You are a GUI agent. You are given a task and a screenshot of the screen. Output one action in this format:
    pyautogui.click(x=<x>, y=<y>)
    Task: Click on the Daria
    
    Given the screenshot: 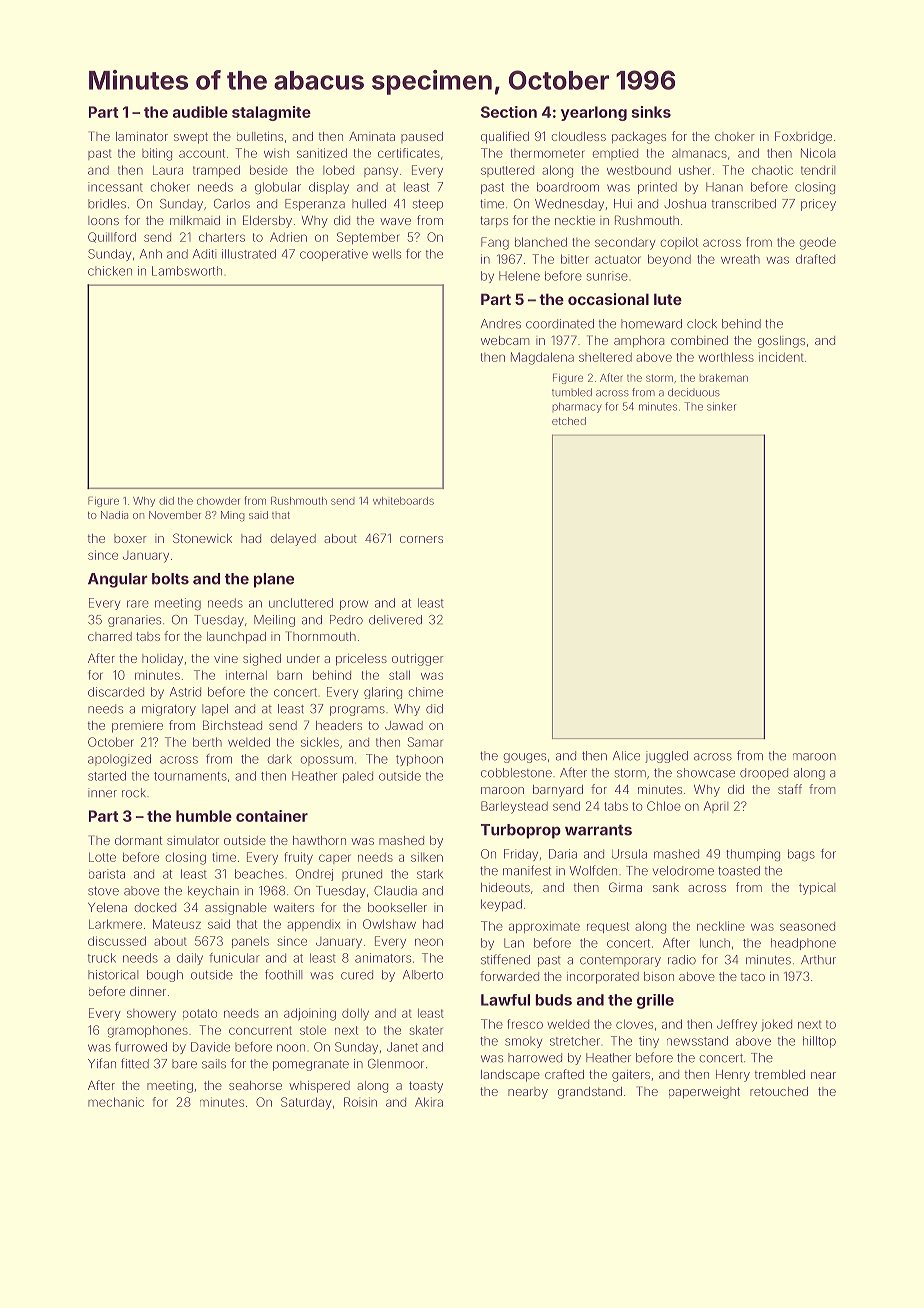 What is the action you would take?
    pyautogui.click(x=563, y=854)
